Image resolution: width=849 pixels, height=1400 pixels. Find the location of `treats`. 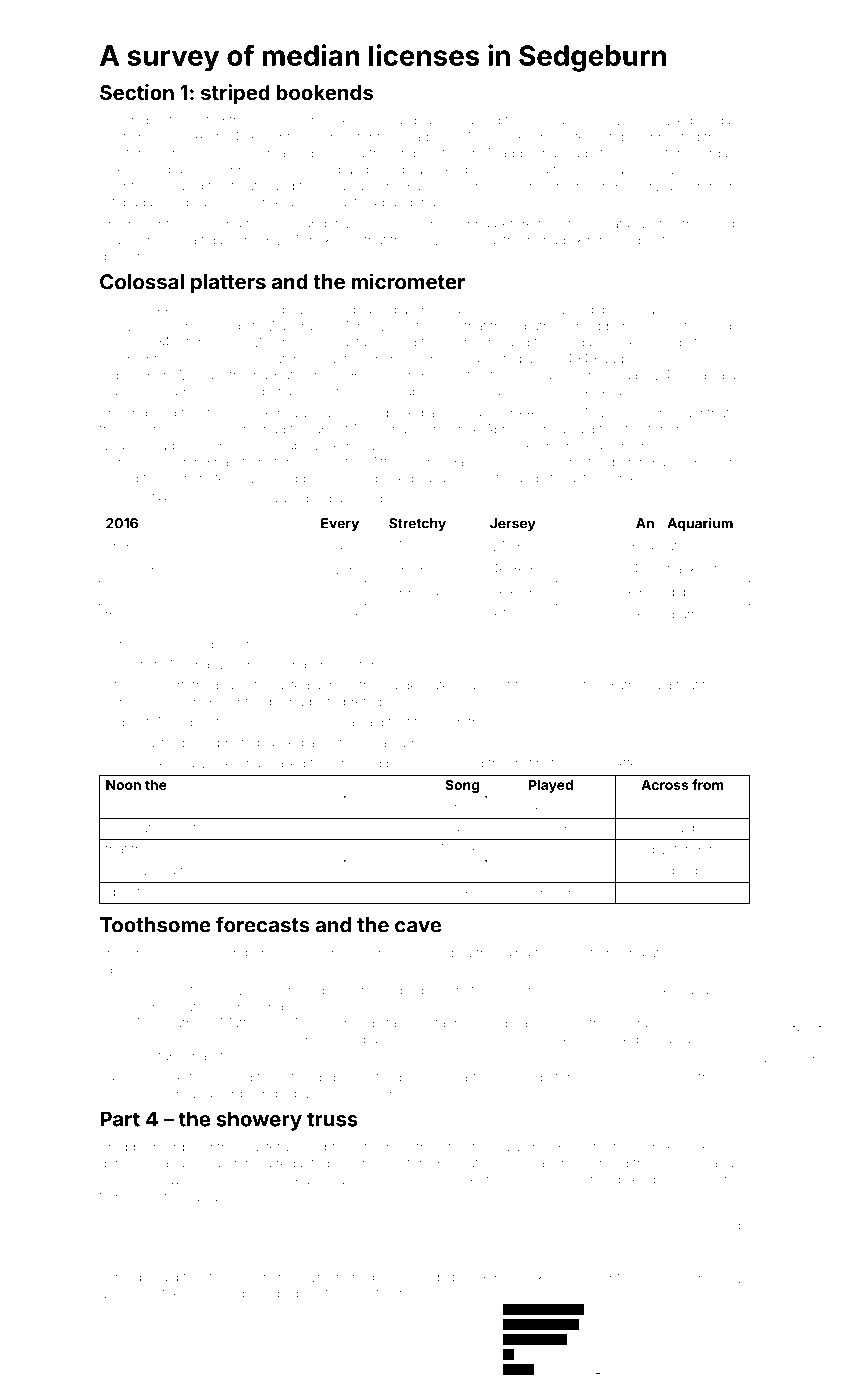

treats is located at coordinates (247, 186).
